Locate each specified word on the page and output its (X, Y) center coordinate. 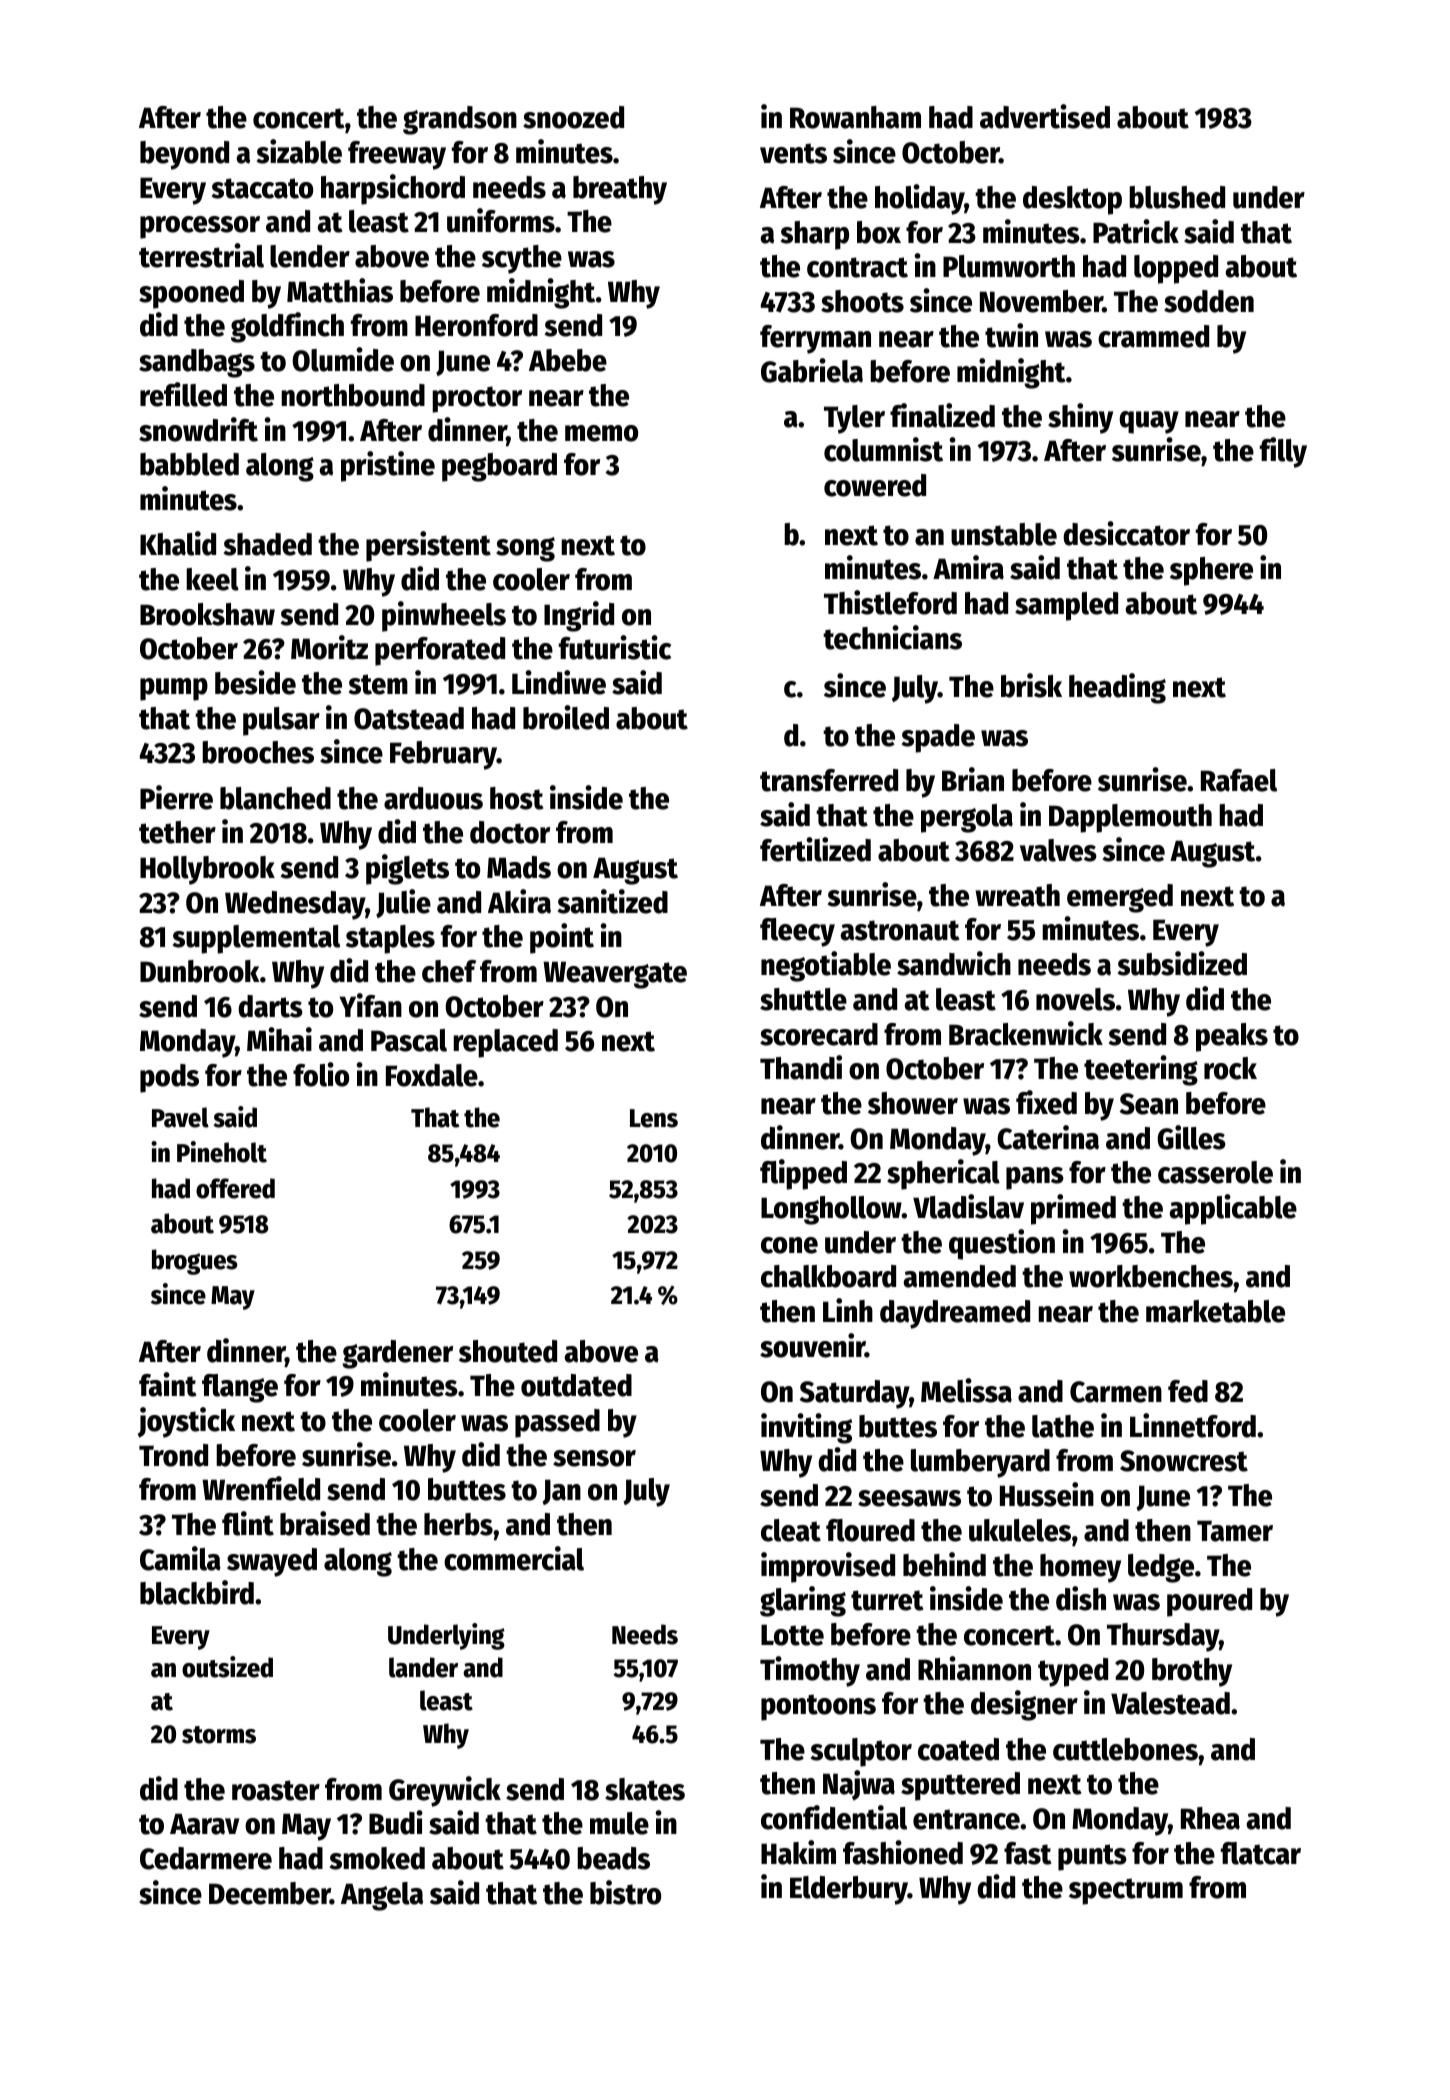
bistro (625, 1892)
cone (789, 1245)
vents (793, 153)
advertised (1045, 116)
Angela (382, 1896)
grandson (460, 120)
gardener (397, 1354)
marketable (1215, 1311)
